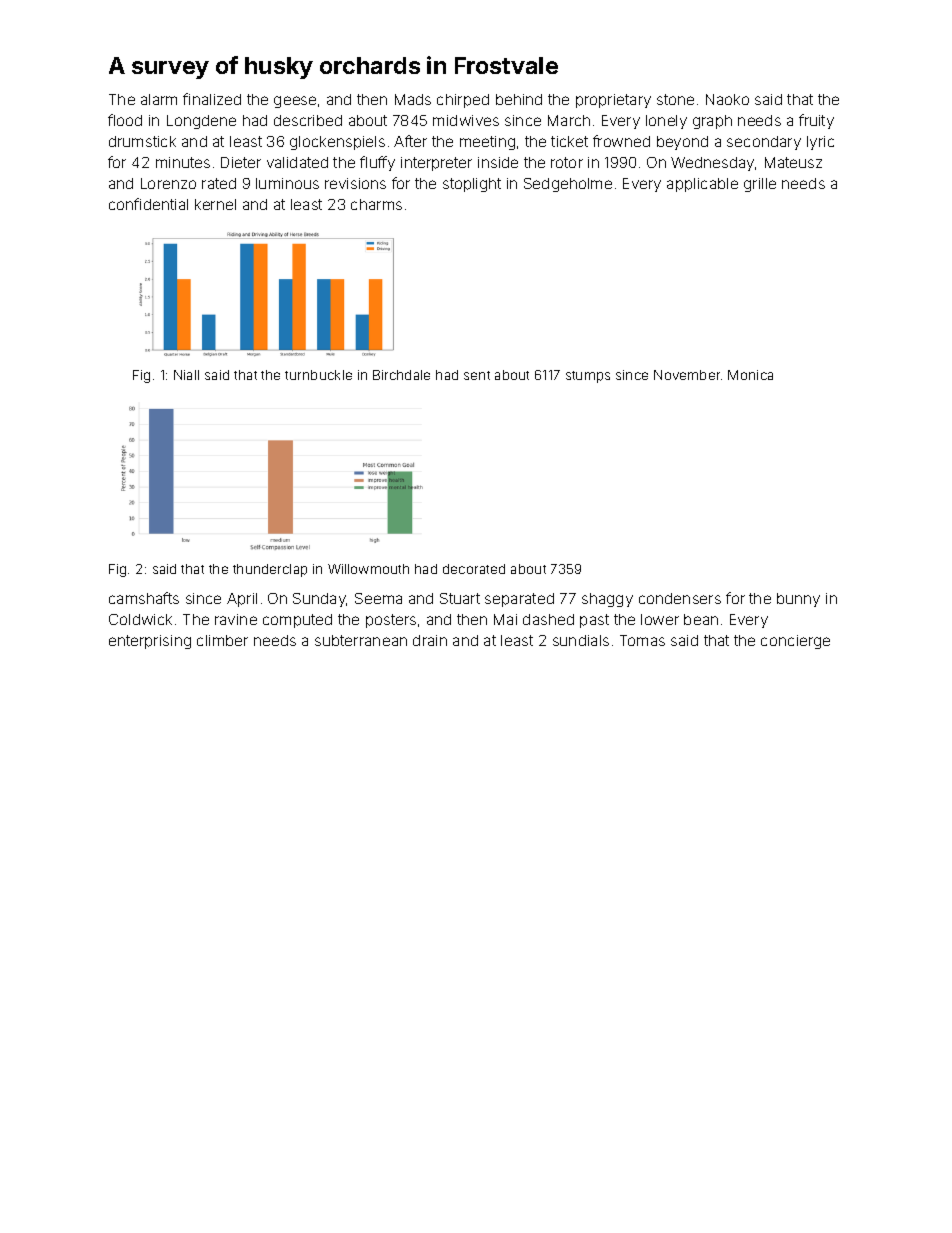 The height and width of the image is (1233, 952). I want to click on confidential, so click(148, 204).
